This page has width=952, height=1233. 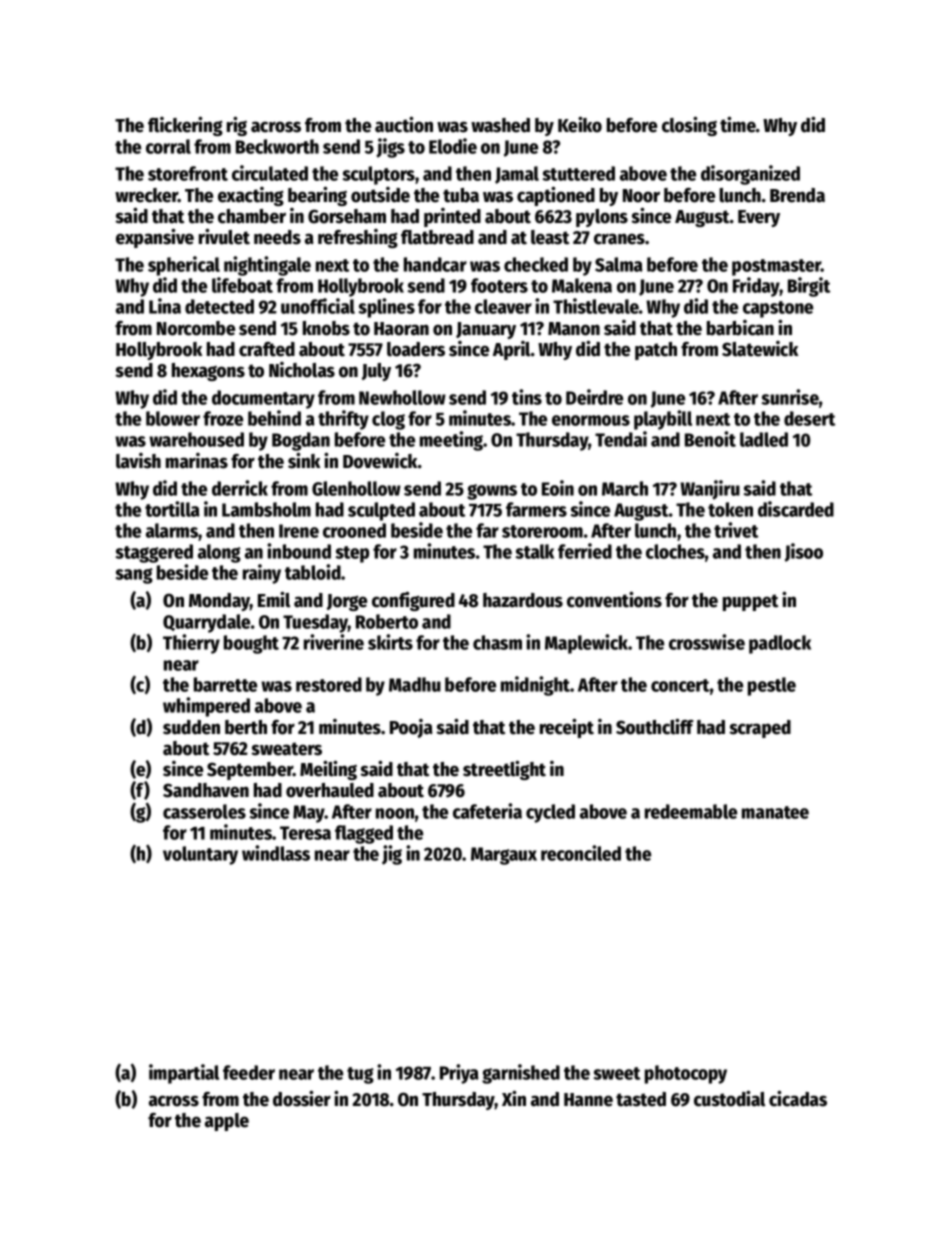 I want to click on Birgit, so click(x=809, y=287).
